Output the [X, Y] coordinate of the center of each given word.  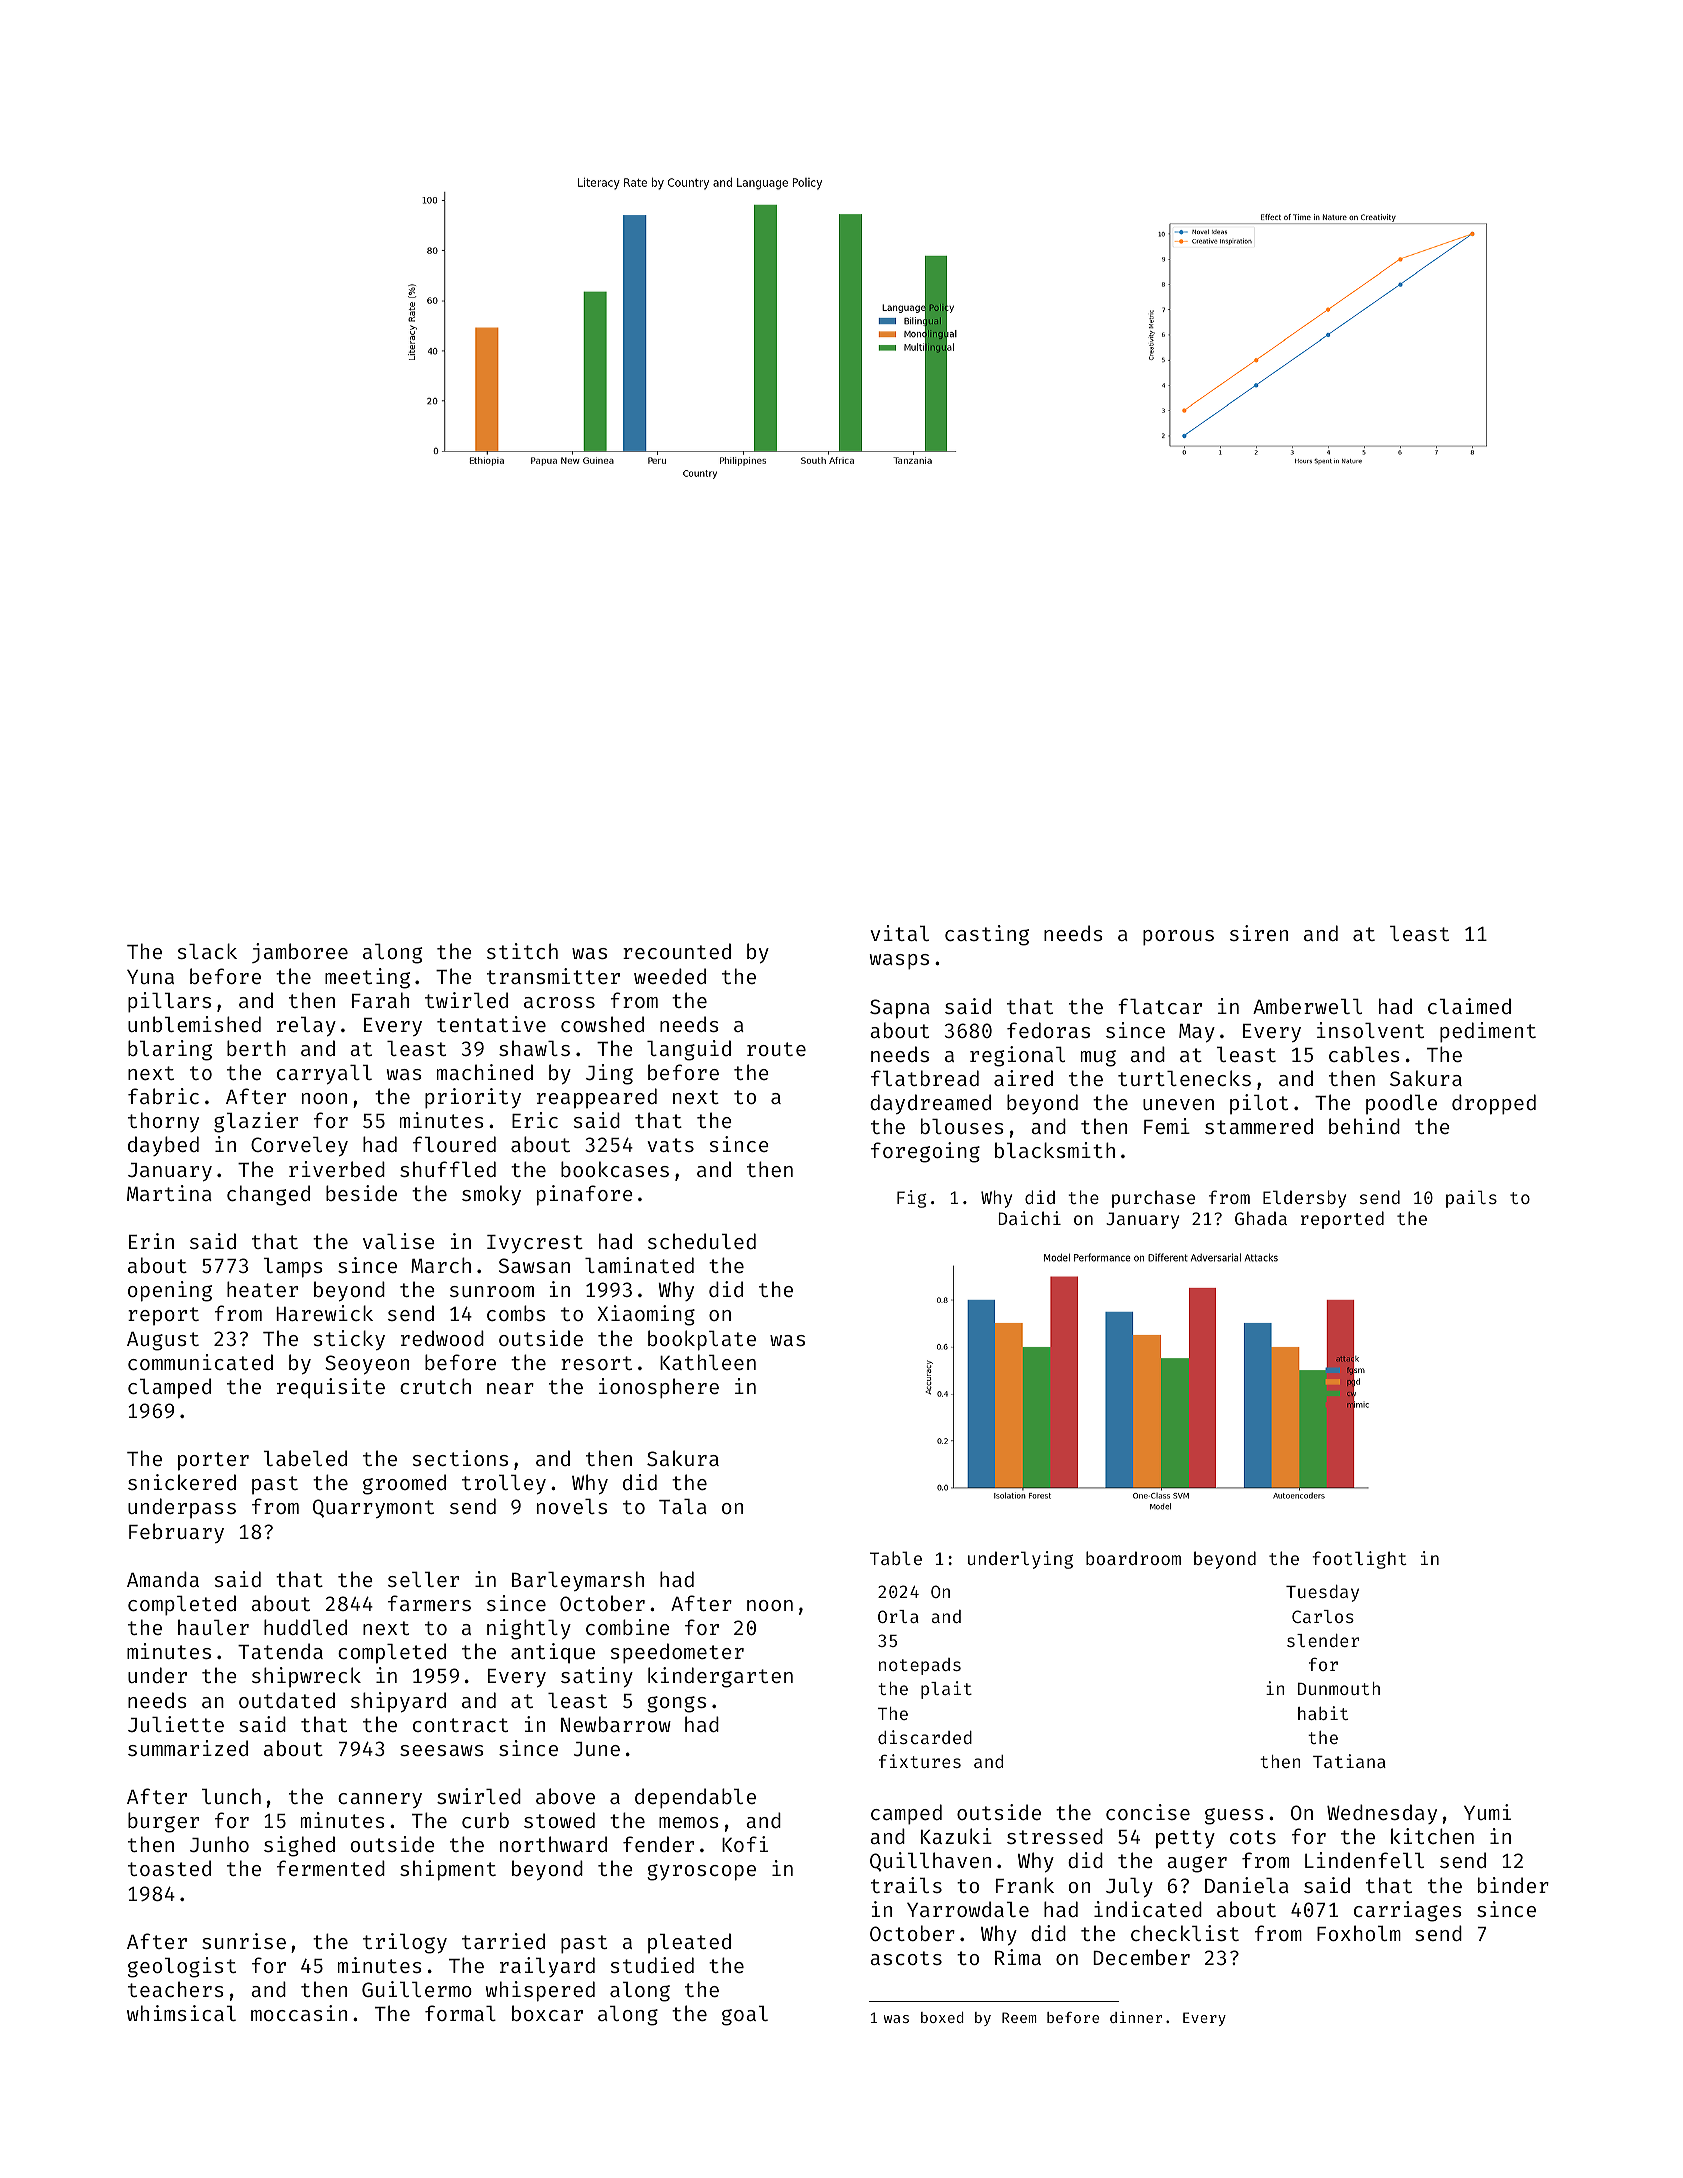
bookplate [702, 1340]
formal [460, 2013]
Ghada [1261, 1218]
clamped [169, 1388]
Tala [683, 1506]
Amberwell [1307, 1006]
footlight [1360, 1560]
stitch [522, 951]
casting [987, 935]
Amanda [163, 1579]
